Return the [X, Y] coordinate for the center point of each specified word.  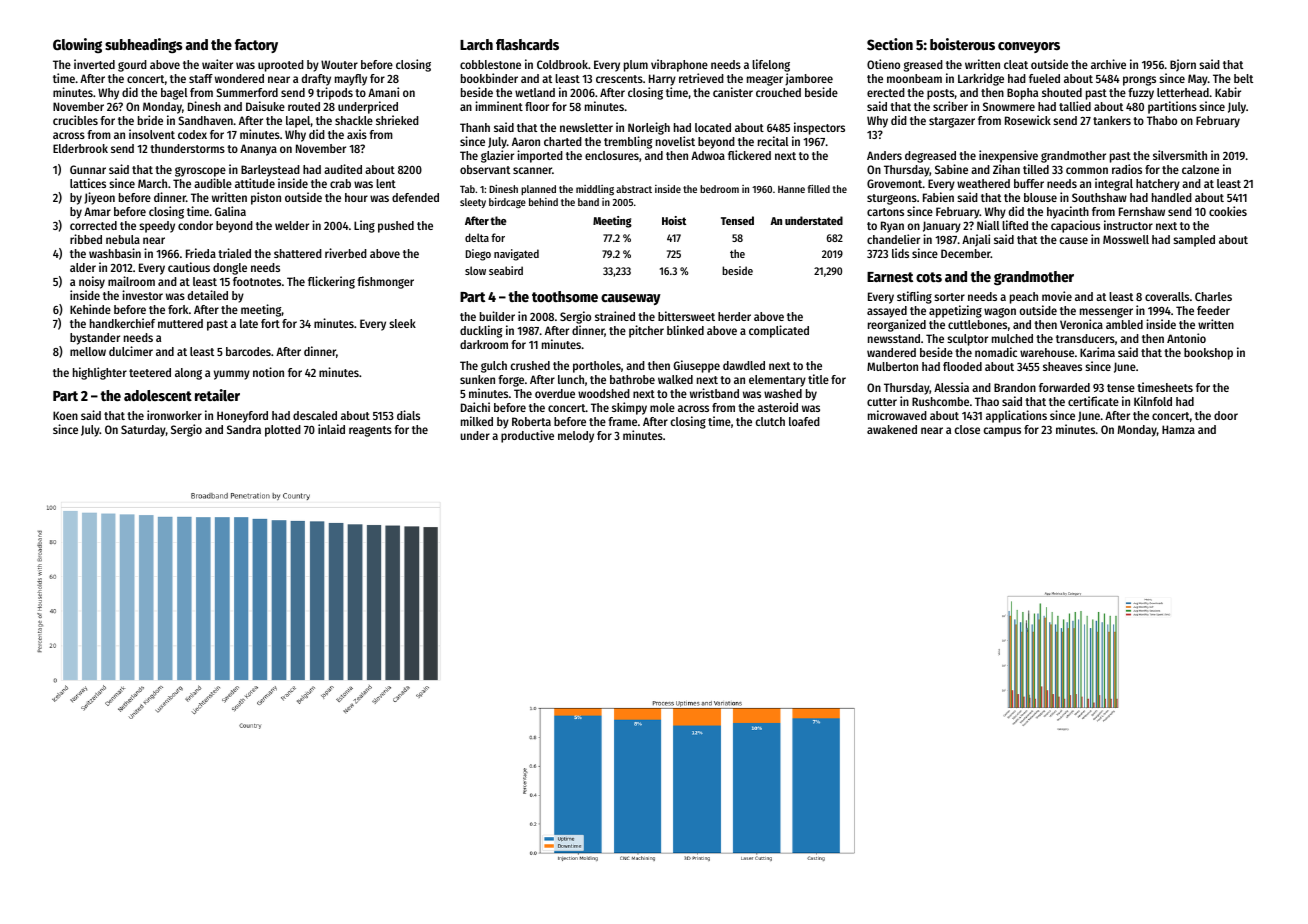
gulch [494, 367]
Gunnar [88, 169]
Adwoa [708, 155]
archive [1108, 64]
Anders [884, 155]
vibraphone [679, 65]
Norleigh [649, 128]
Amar [97, 211]
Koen [65, 415]
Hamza [1178, 429]
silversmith [1180, 155]
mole [662, 407]
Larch [476, 44]
